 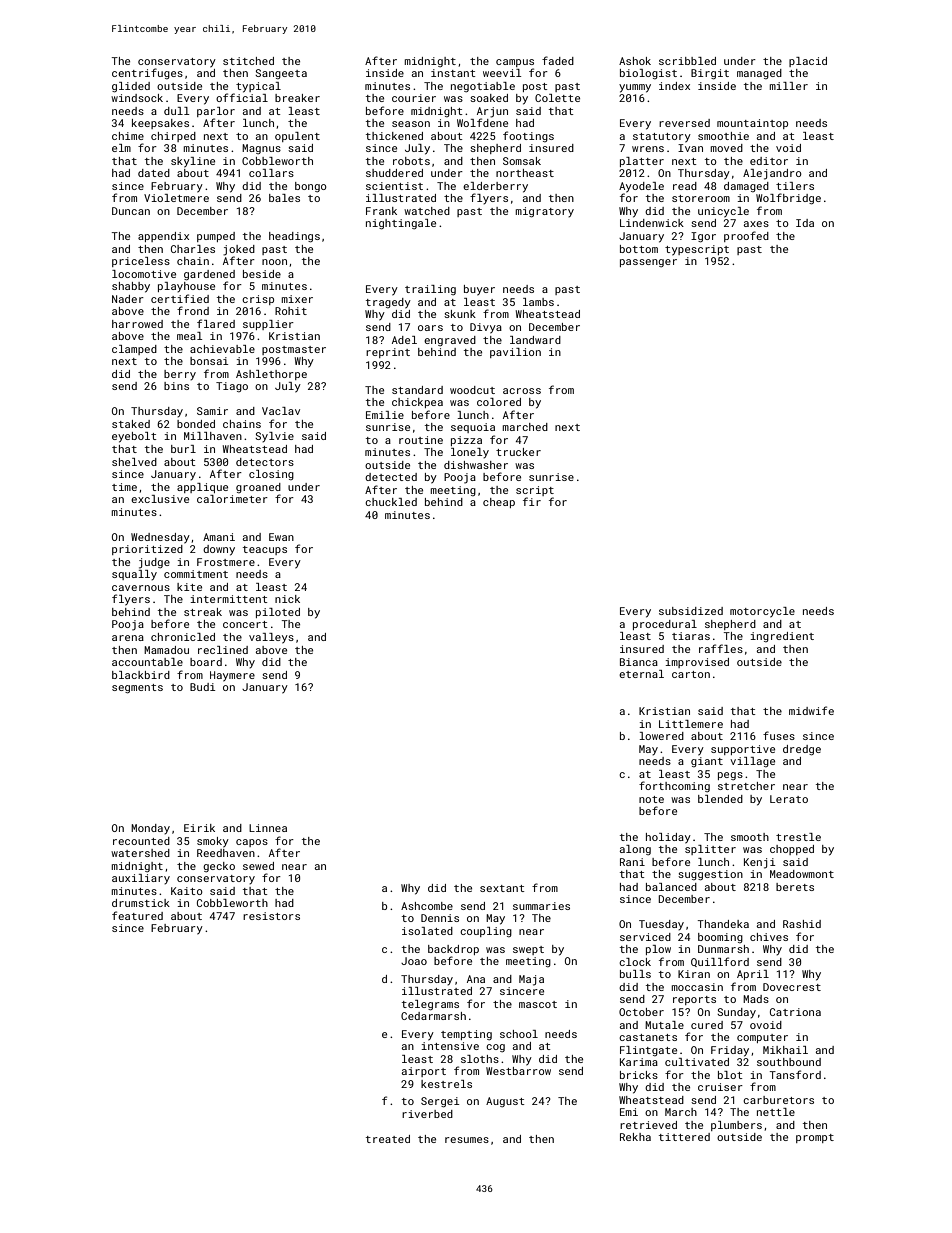 I want to click on trucker, so click(x=518, y=452).
